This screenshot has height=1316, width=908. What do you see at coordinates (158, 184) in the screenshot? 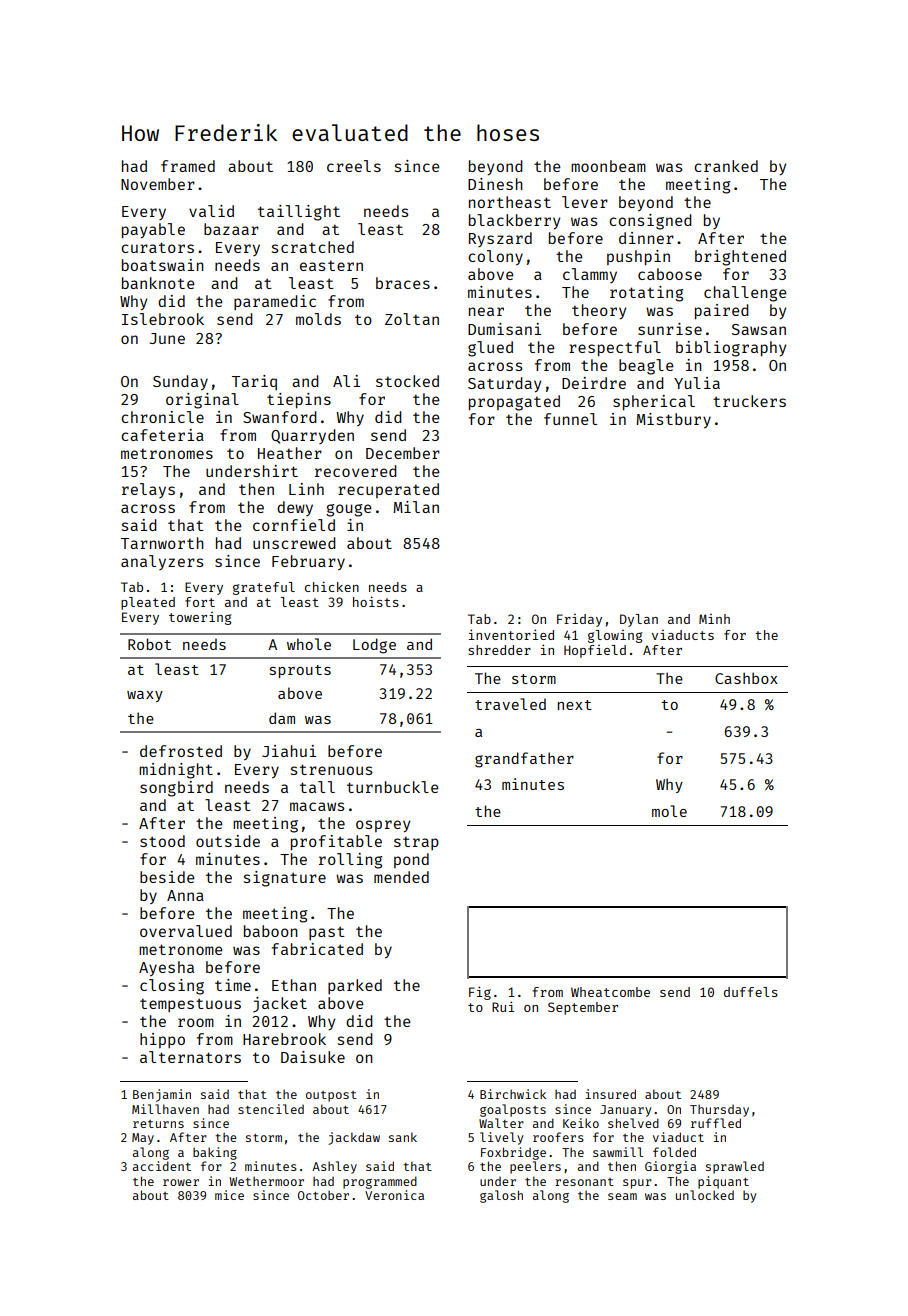
I see `November` at bounding box center [158, 184].
